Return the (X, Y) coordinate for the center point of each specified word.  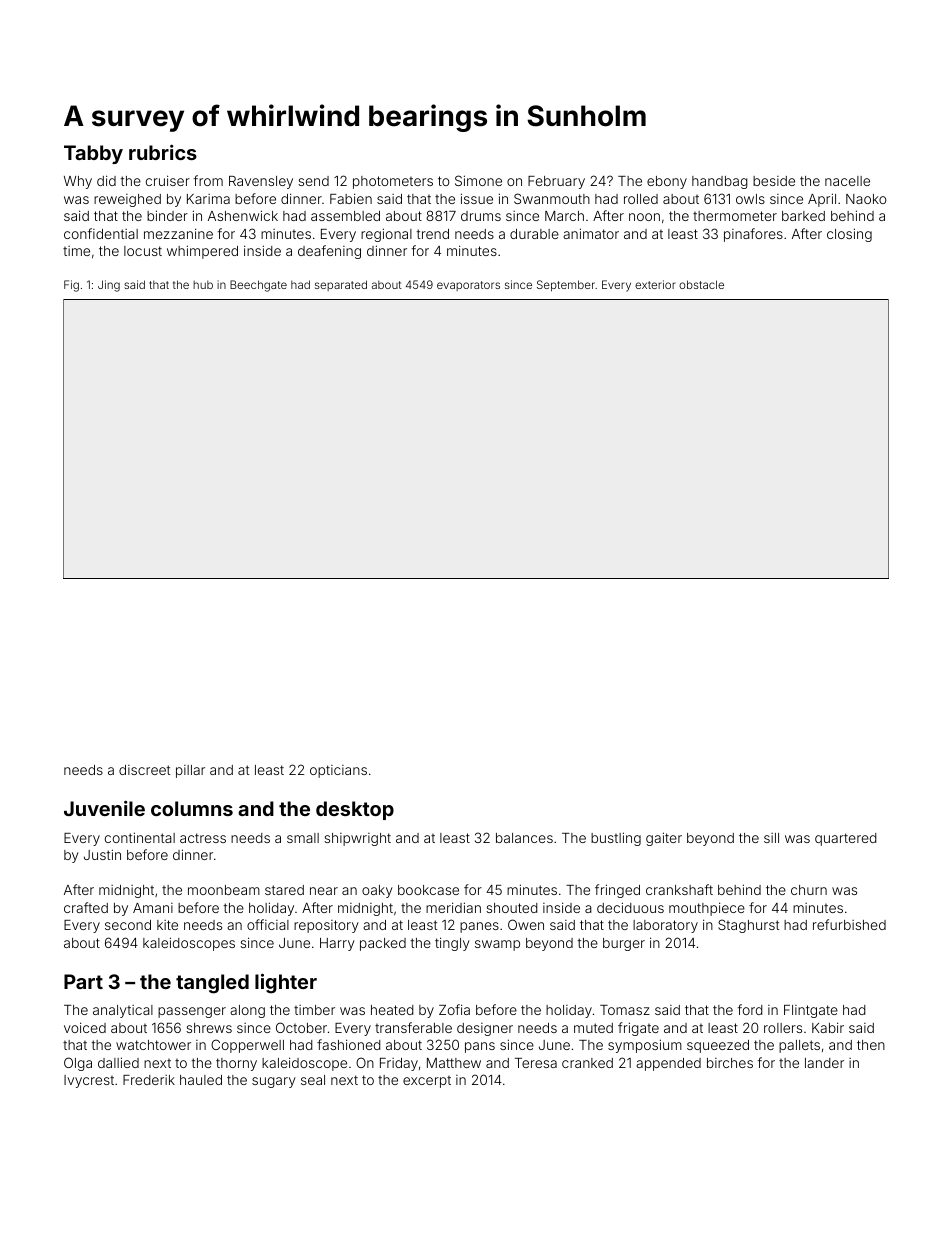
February (556, 182)
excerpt (427, 1082)
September (566, 286)
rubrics (163, 152)
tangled (212, 984)
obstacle (701, 284)
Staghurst (748, 926)
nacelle (847, 181)
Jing (109, 286)
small (303, 838)
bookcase (428, 890)
